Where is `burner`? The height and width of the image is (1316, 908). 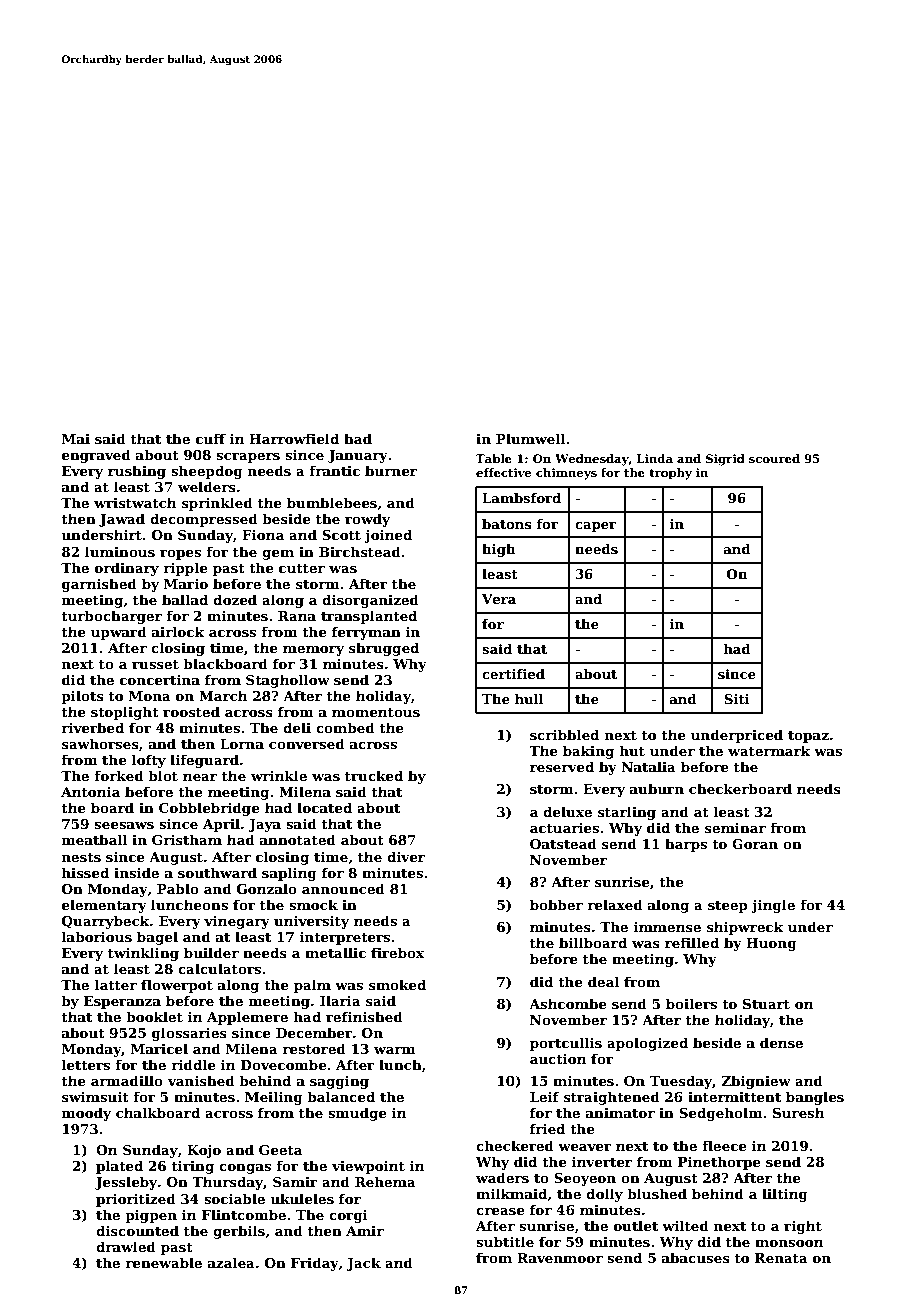 burner is located at coordinates (391, 470).
